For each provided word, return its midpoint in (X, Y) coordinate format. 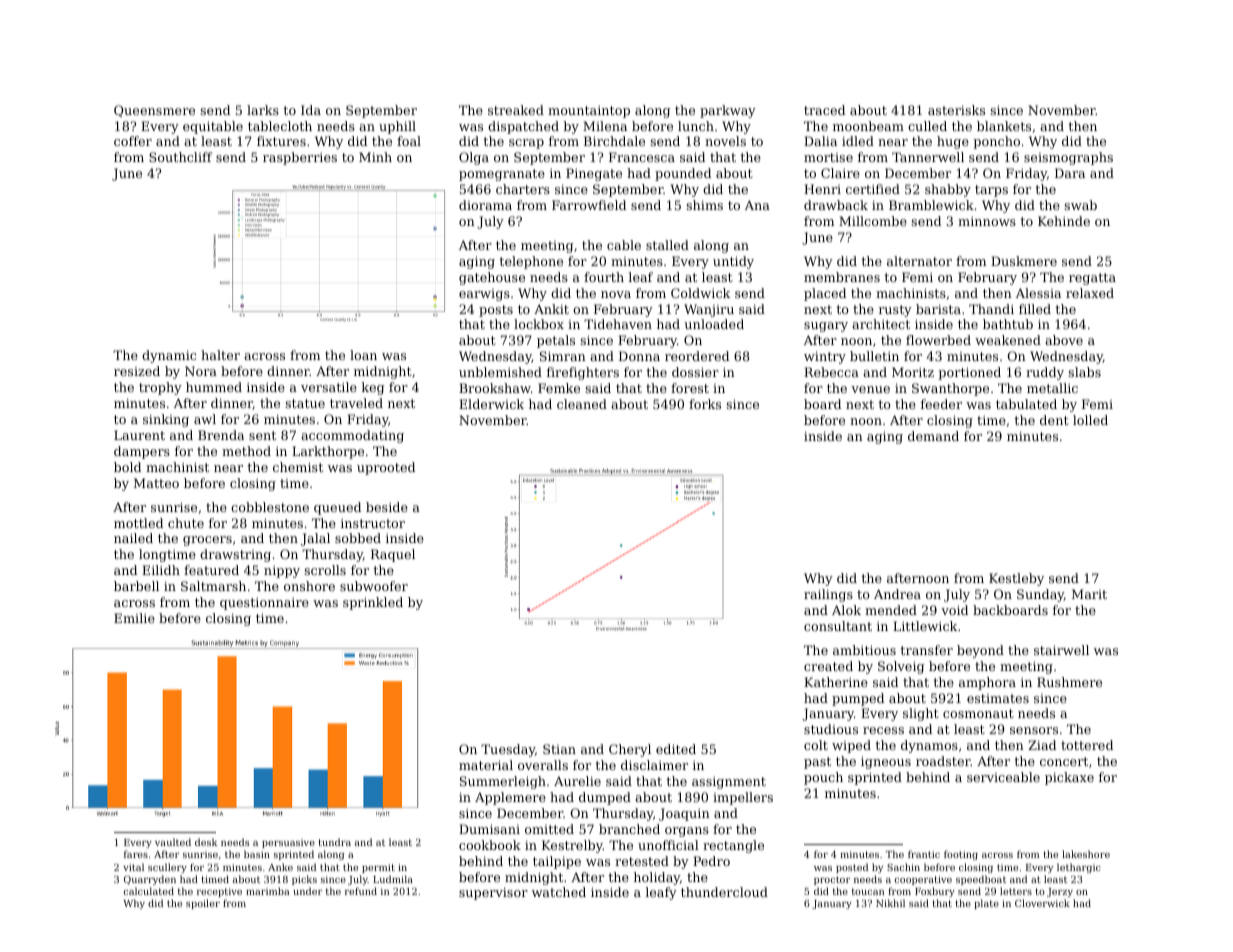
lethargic (1079, 868)
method (246, 451)
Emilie (134, 618)
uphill (397, 127)
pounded (683, 174)
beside (387, 507)
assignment (729, 782)
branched (629, 829)
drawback (836, 205)
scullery (167, 868)
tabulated (1026, 404)
